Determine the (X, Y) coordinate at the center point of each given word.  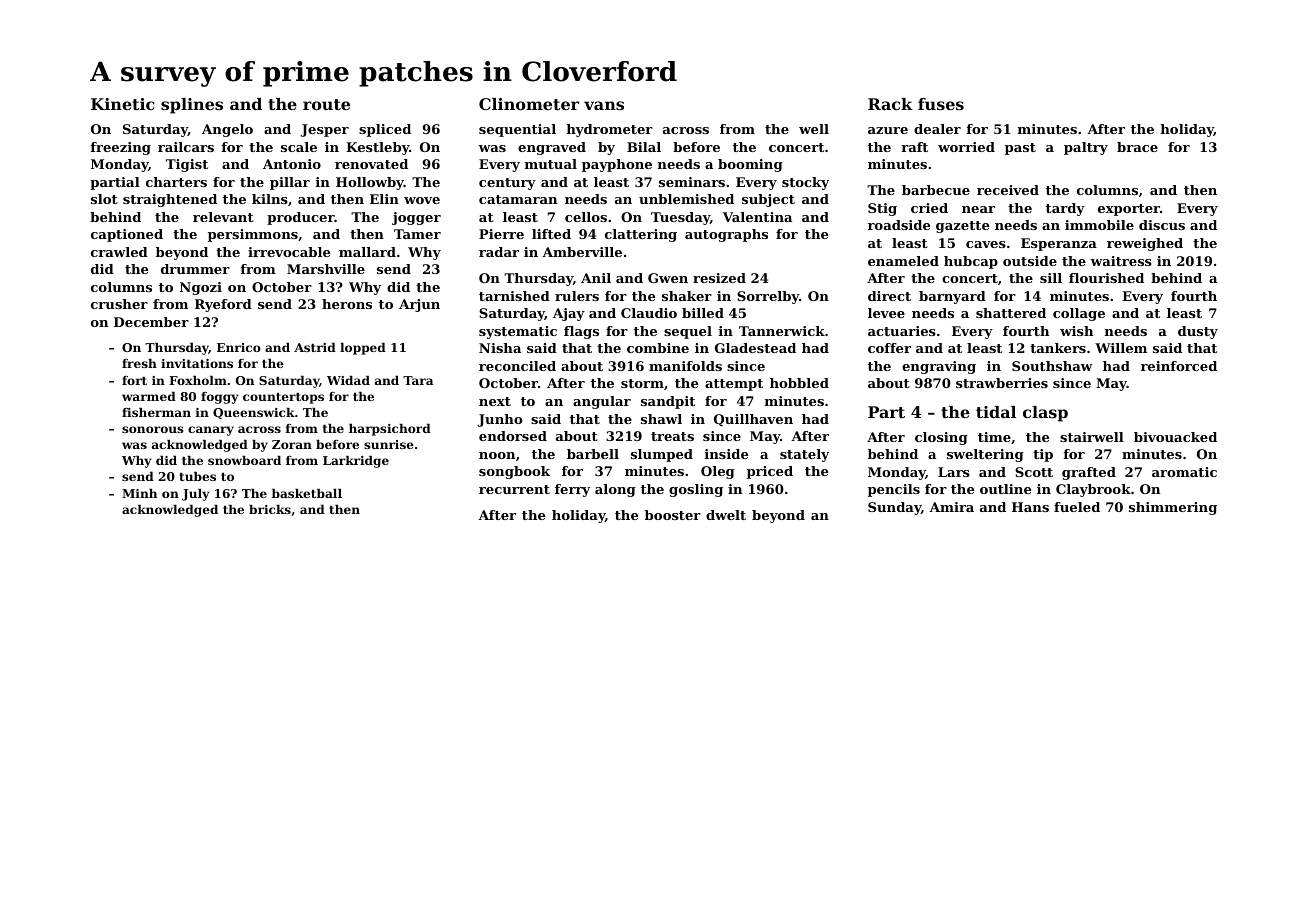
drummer (195, 269)
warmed (149, 396)
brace (1137, 147)
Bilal (644, 147)
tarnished (514, 296)
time (994, 437)
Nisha (500, 348)
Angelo (227, 130)
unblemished (686, 199)
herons (347, 304)
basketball (307, 493)
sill (1051, 278)
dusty (1198, 332)
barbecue (936, 190)
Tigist (187, 165)
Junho (500, 420)
